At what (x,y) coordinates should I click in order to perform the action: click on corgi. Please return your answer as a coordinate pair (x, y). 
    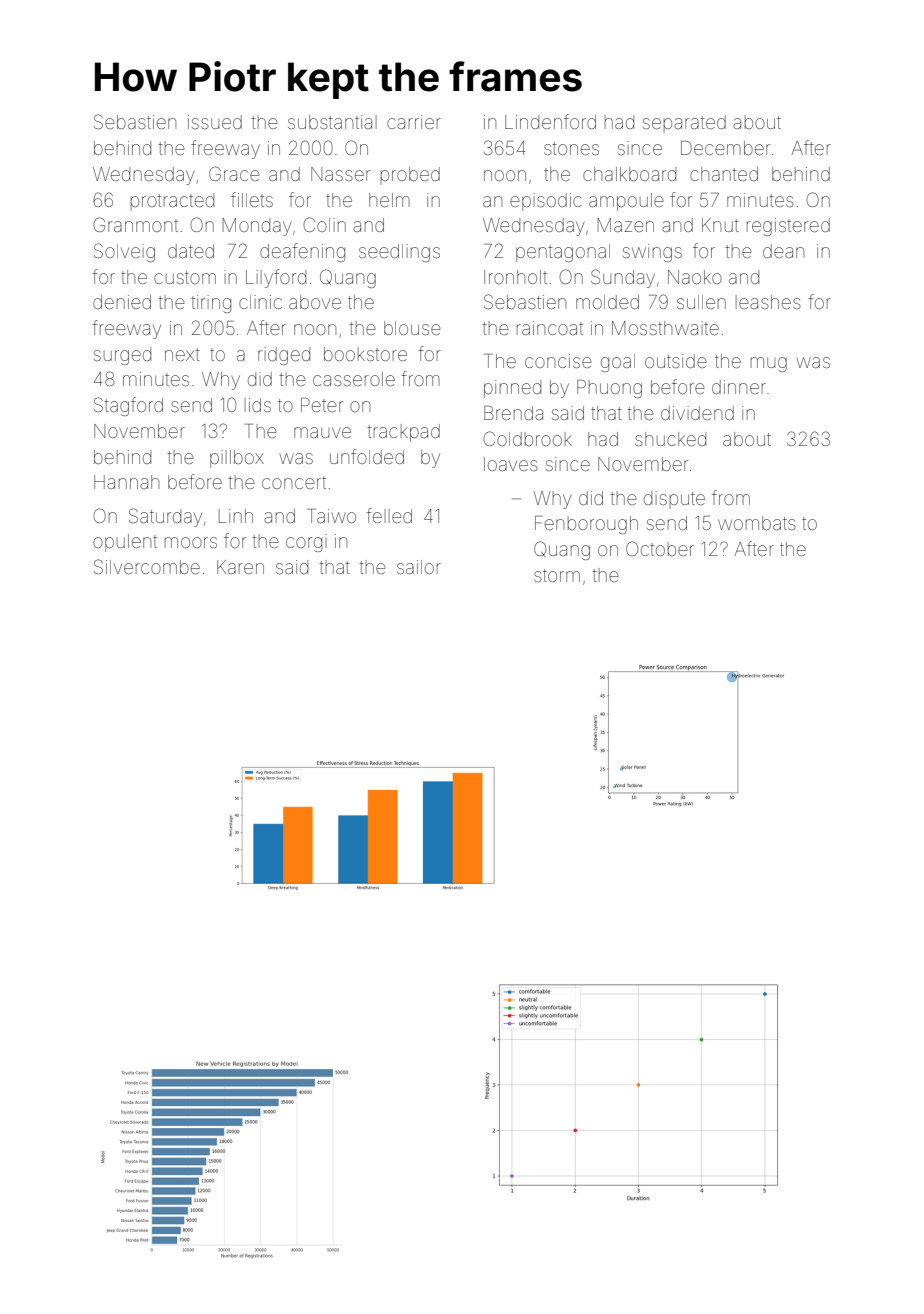
    Looking at the image, I should click on (306, 543).
